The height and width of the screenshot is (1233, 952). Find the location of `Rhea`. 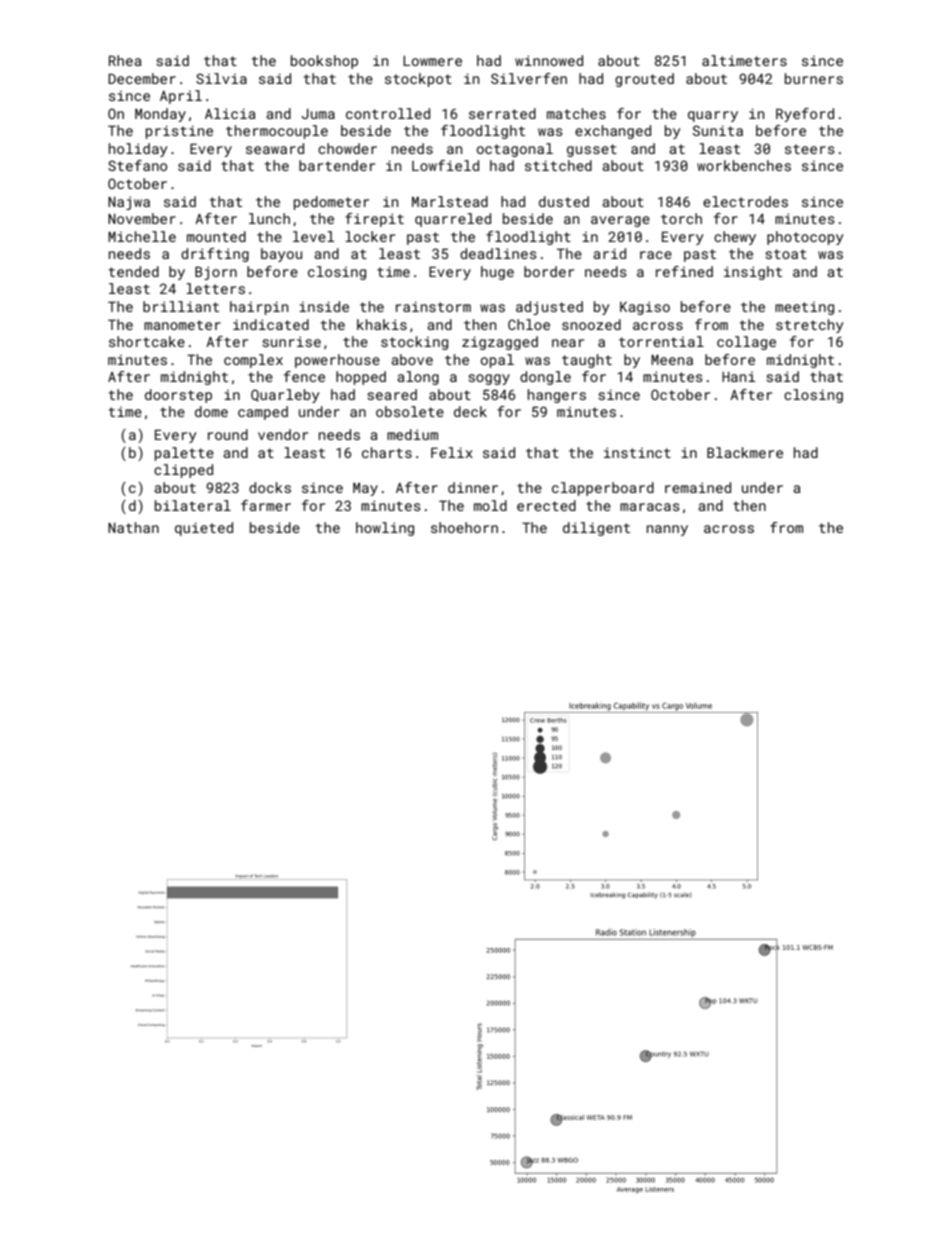

Rhea is located at coordinates (125, 60).
